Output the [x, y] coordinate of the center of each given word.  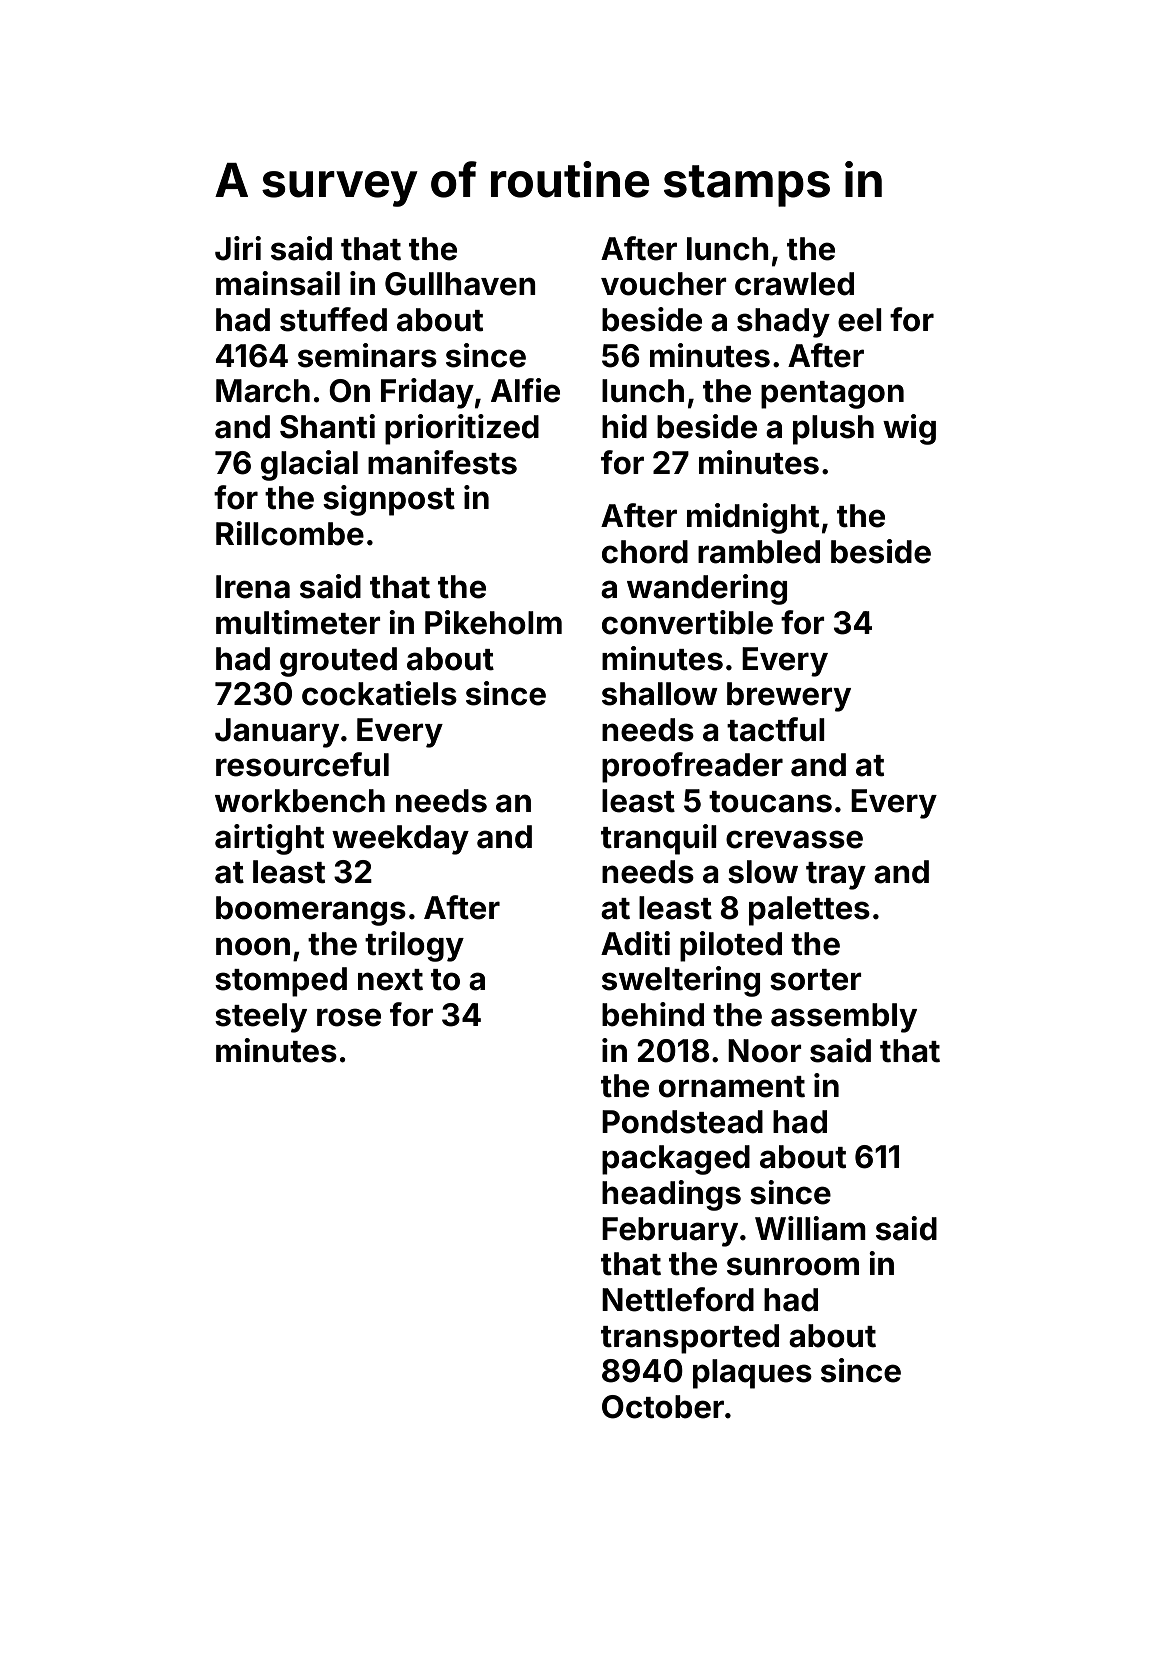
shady [783, 323]
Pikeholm [493, 622]
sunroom [793, 1266]
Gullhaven [460, 284]
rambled [759, 552]
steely [261, 1018]
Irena [253, 587]
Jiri [238, 248]
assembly [844, 1018]
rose [349, 1017]
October [663, 1407]
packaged [676, 1160]
